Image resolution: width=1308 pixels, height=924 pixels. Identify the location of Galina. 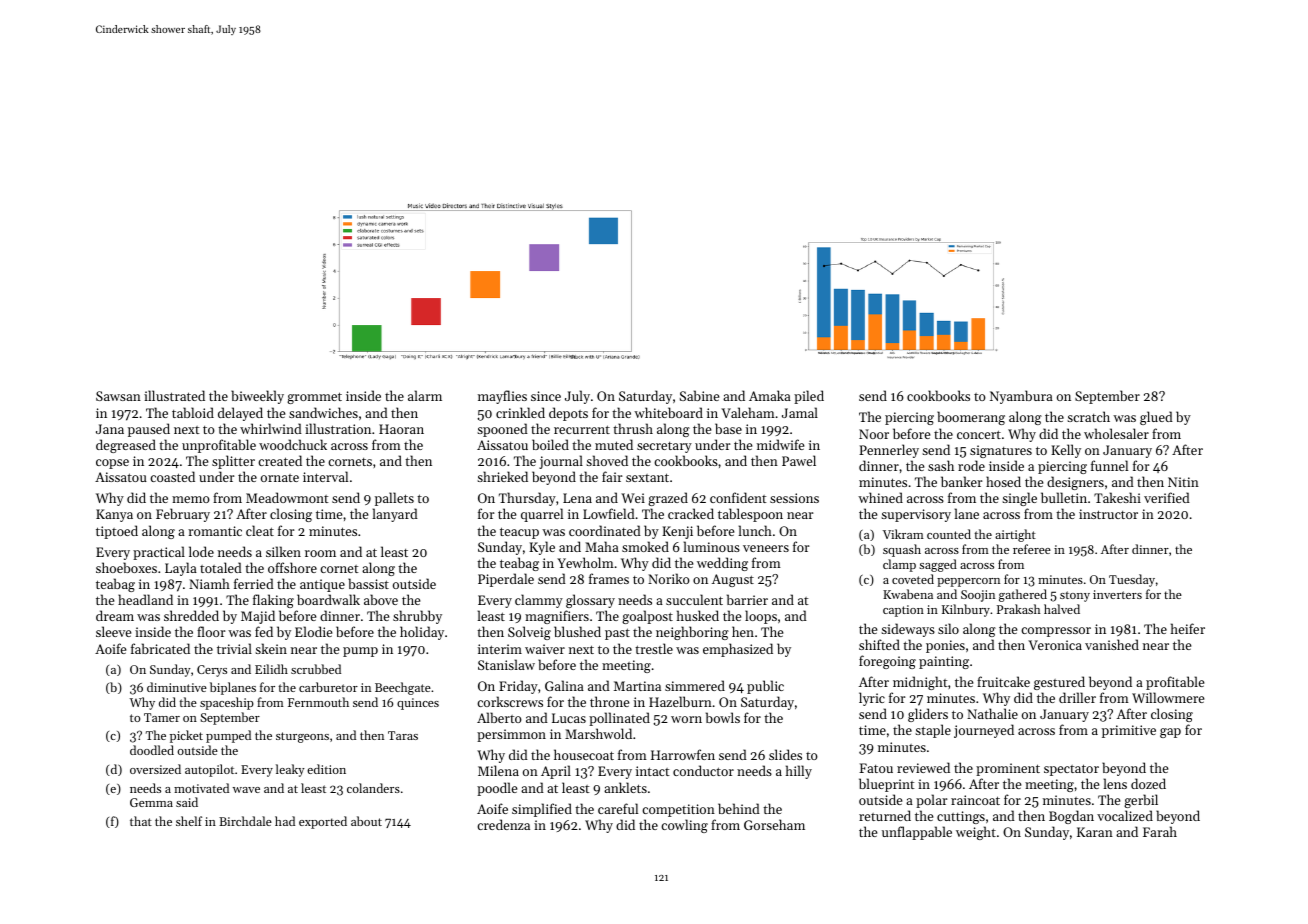
(564, 685).
